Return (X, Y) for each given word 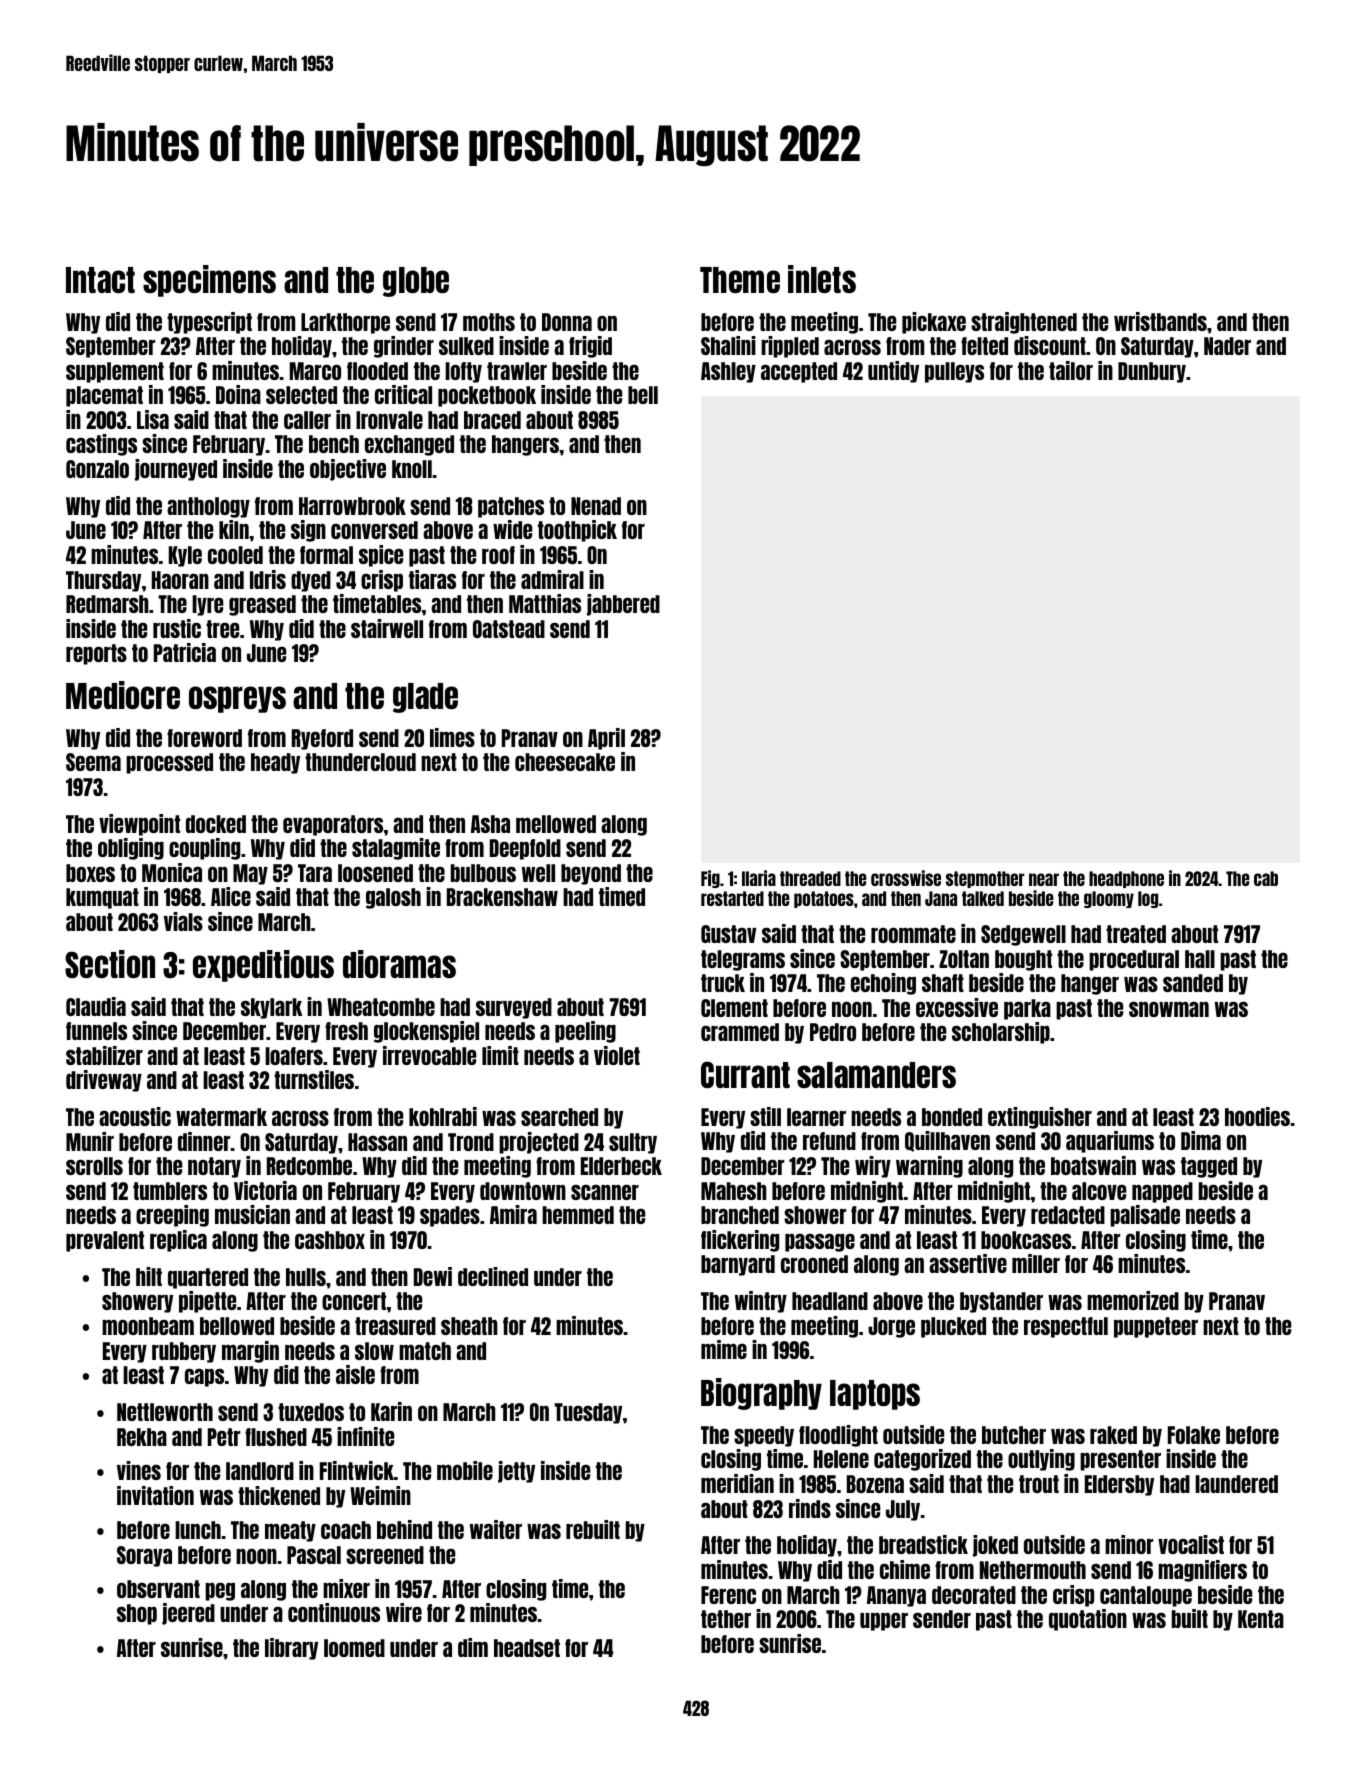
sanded (1193, 983)
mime (724, 1349)
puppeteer (1156, 1327)
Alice (231, 896)
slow (374, 1351)
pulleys (954, 372)
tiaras (432, 579)
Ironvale (389, 420)
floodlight (838, 1436)
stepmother (985, 879)
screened (385, 1555)
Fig (710, 879)
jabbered (623, 605)
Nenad (596, 506)
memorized (1133, 1300)
